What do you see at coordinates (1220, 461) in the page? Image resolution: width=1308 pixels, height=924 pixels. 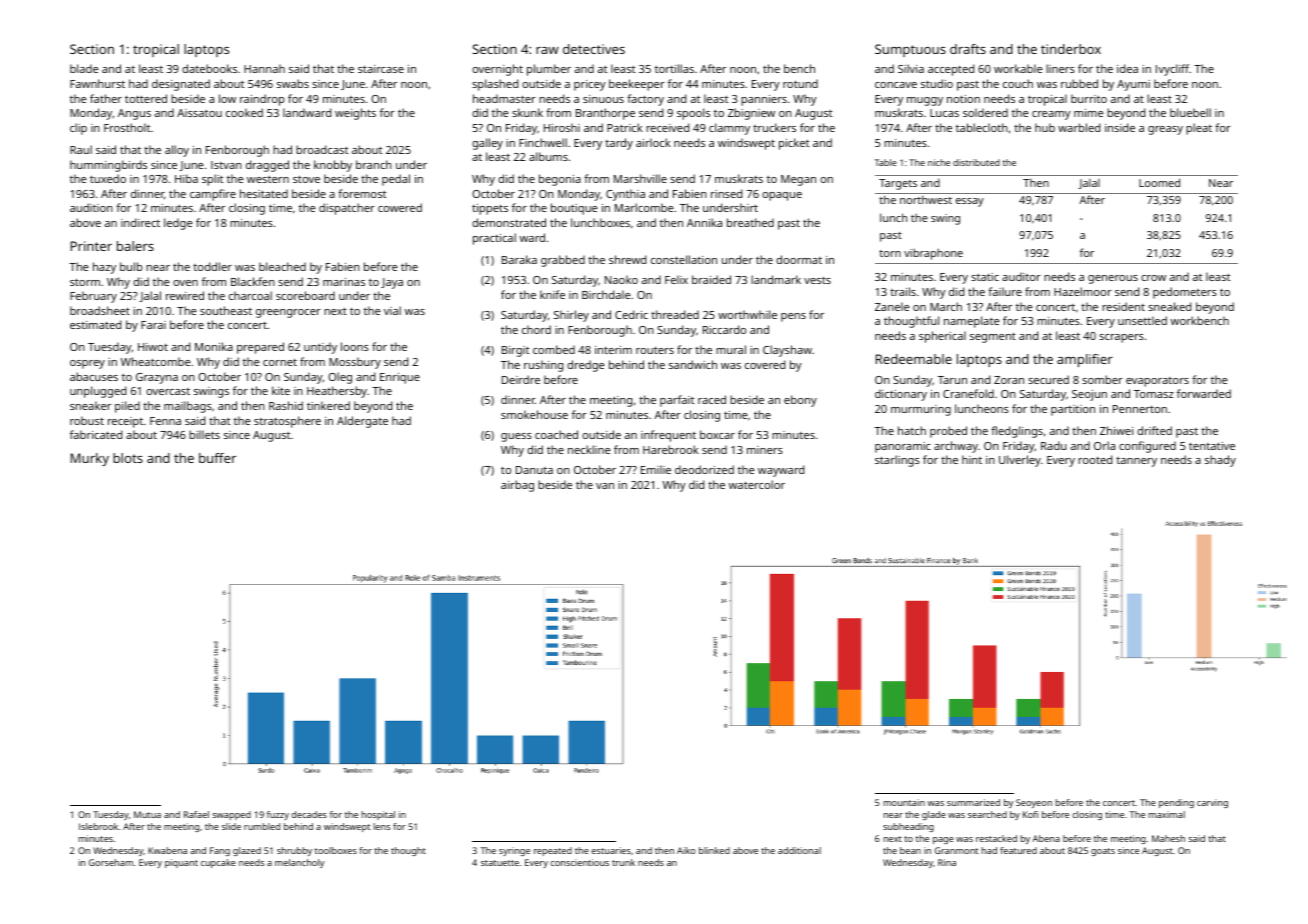 I see `shady` at bounding box center [1220, 461].
